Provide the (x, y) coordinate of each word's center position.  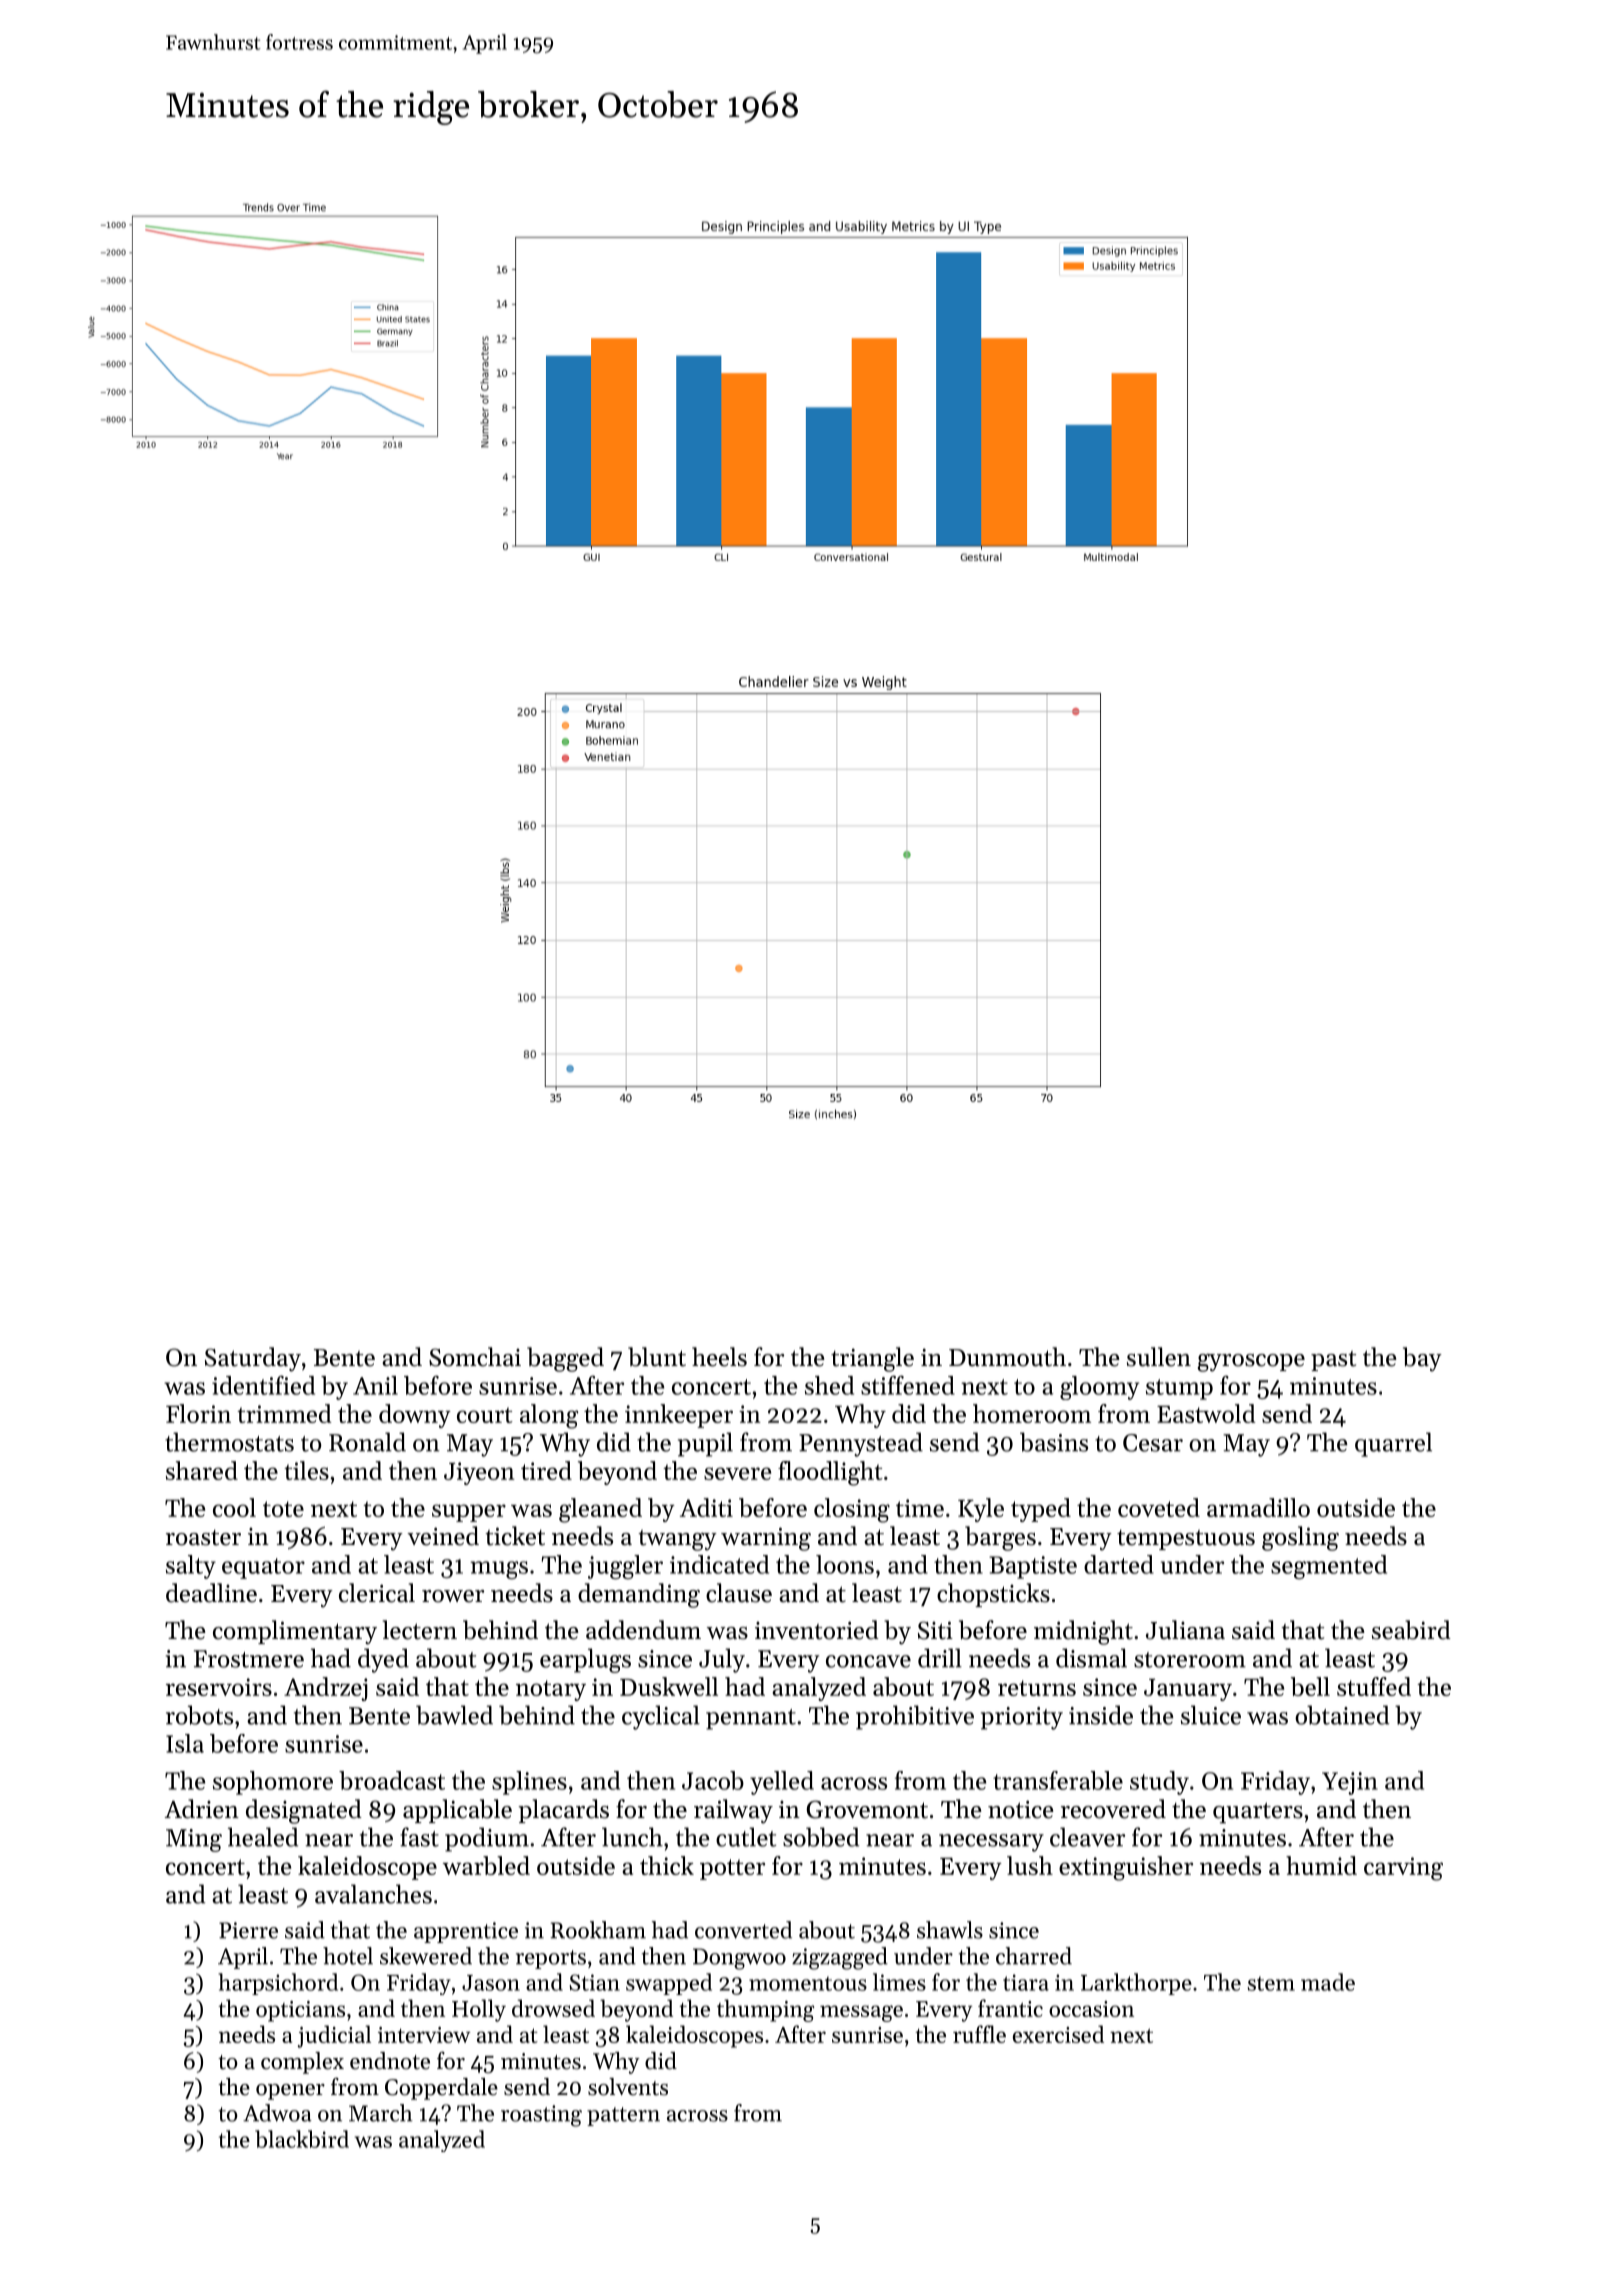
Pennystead (861, 1444)
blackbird (302, 2139)
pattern (623, 2116)
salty (191, 1567)
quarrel (1393, 1444)
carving (1403, 1869)
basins (1054, 1442)
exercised (1058, 2034)
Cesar (1153, 1443)
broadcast (392, 1780)
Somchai (475, 1357)
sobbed (821, 1837)
